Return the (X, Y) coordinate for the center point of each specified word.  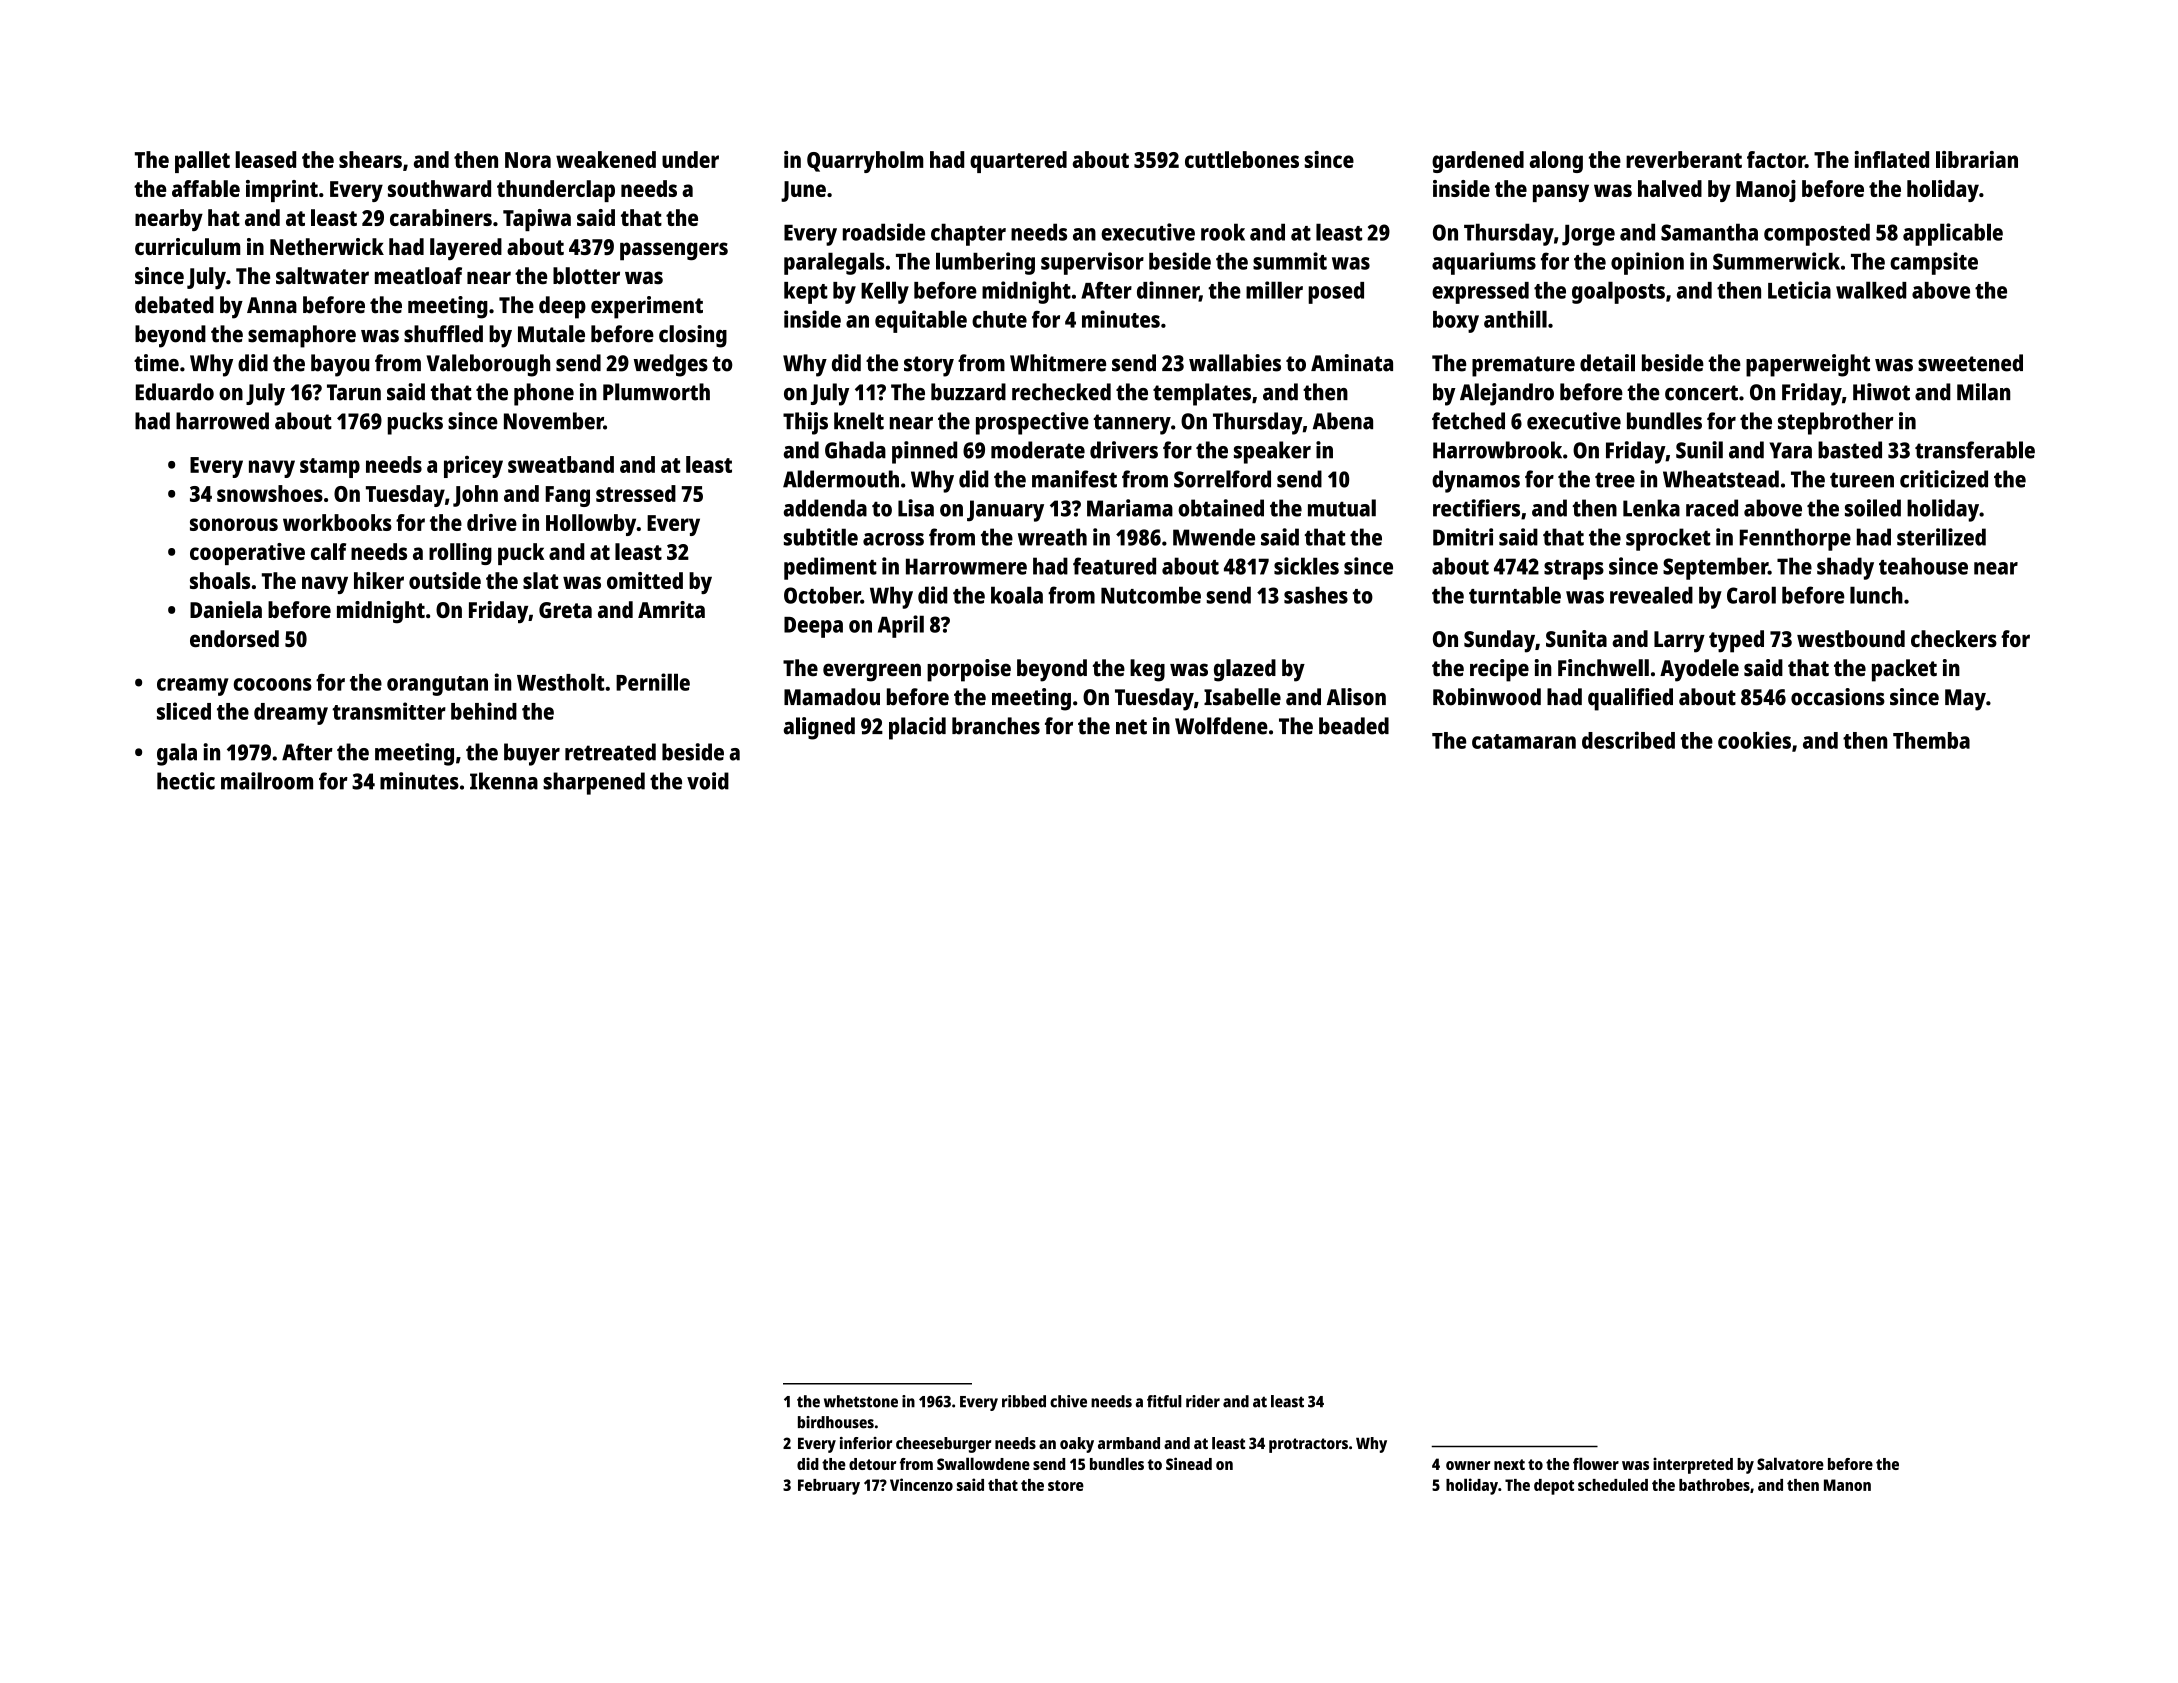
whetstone (861, 1401)
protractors (1308, 1445)
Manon (1847, 1485)
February (829, 1487)
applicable (1953, 234)
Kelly (885, 292)
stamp (330, 468)
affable (206, 188)
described (1628, 740)
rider (1203, 1401)
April (901, 626)
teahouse (1923, 566)
